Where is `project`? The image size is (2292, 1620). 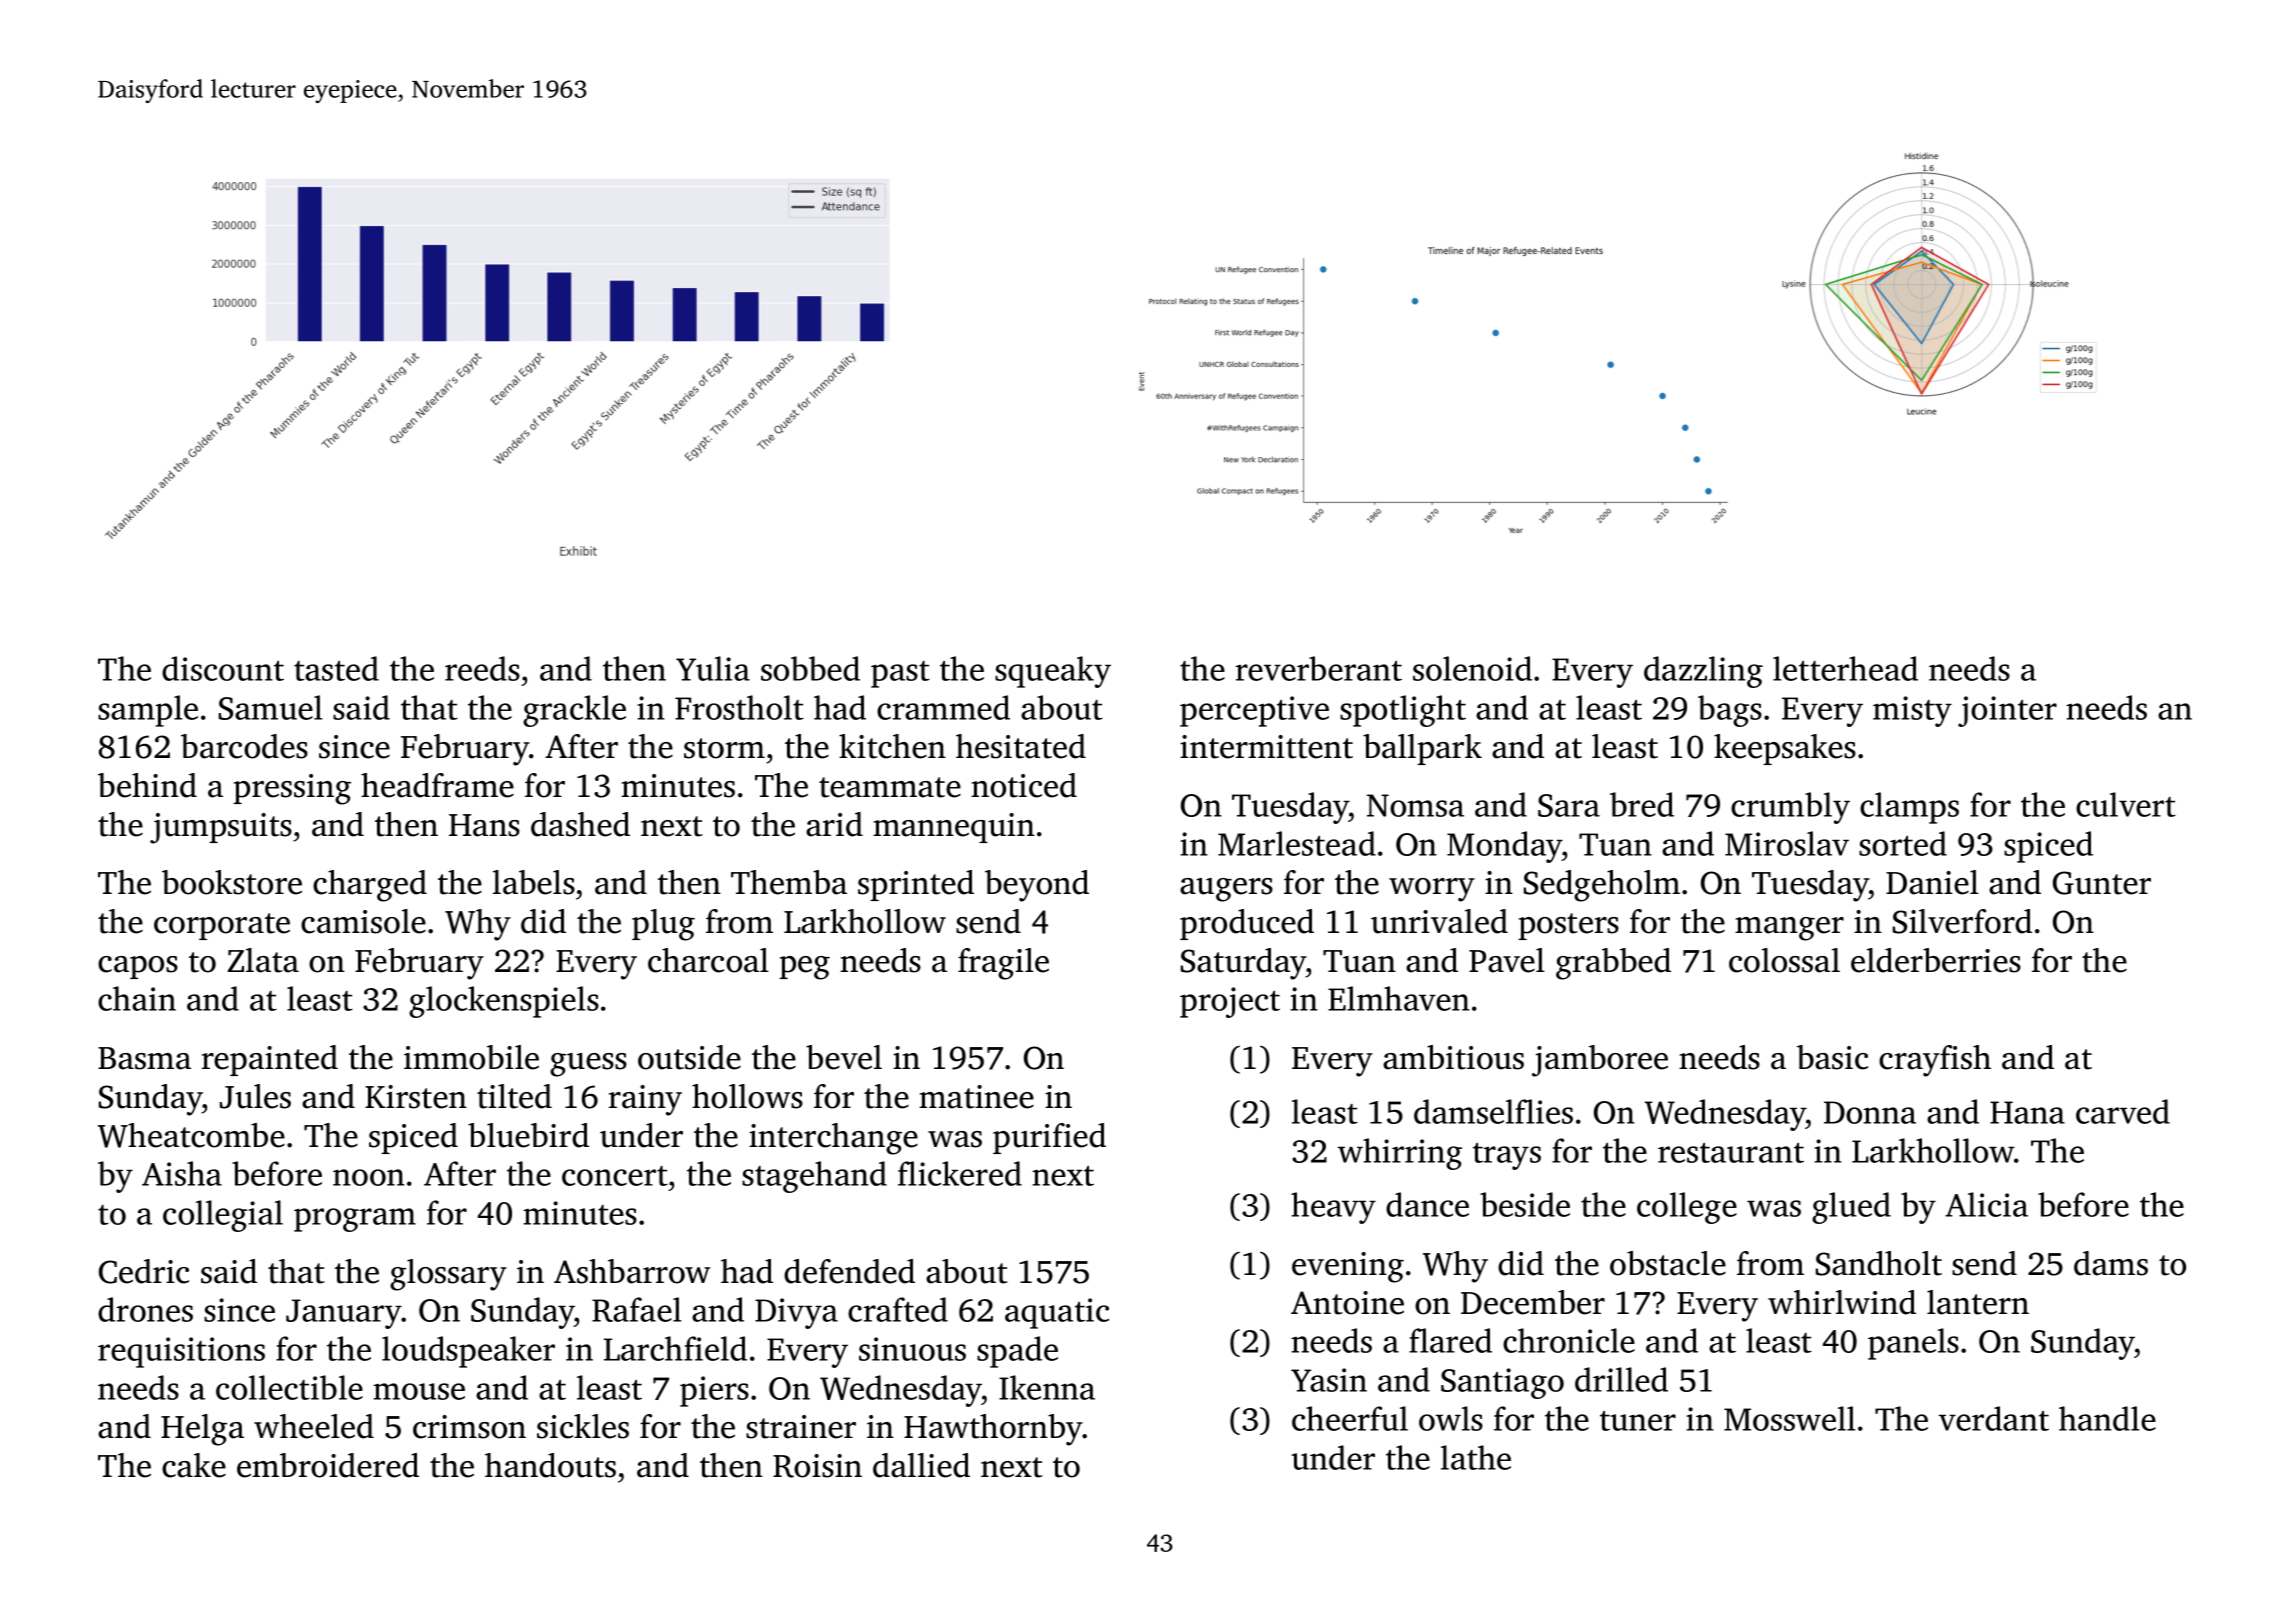 project is located at coordinates (1230, 1002).
